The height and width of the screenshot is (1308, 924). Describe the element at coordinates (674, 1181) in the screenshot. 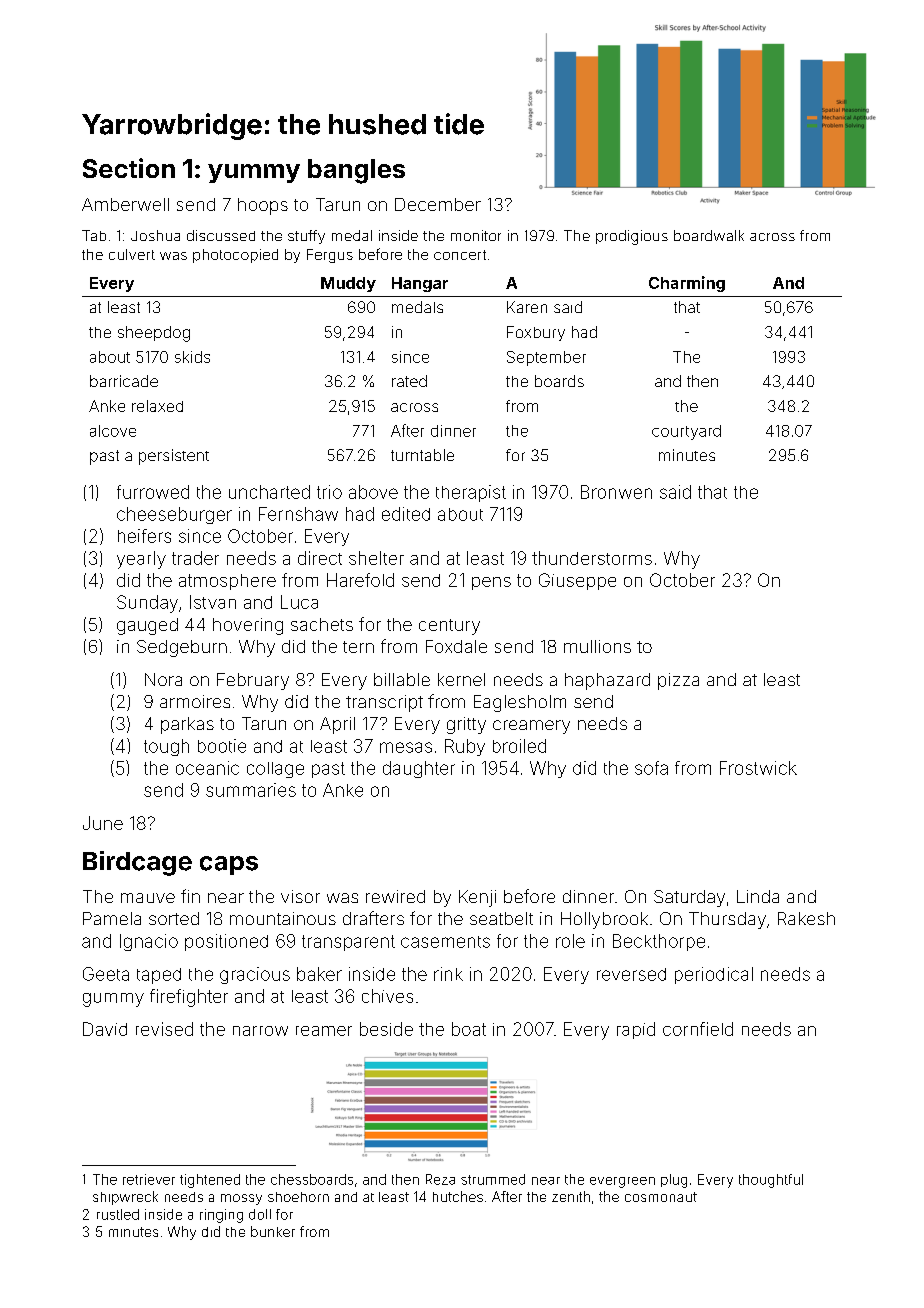

I see `plug` at that location.
